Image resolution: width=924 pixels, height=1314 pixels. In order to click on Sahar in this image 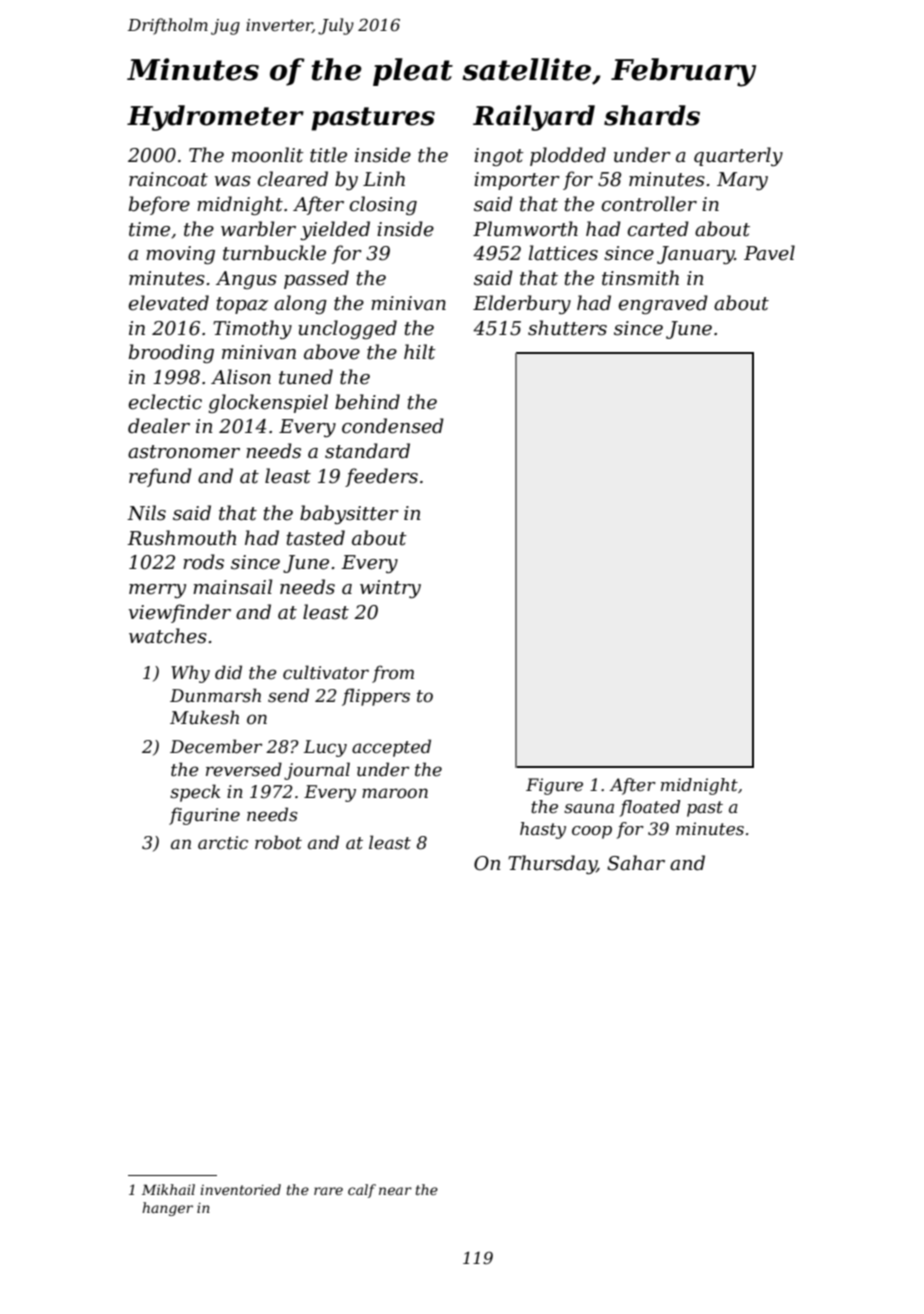, I will do `click(636, 863)`.
